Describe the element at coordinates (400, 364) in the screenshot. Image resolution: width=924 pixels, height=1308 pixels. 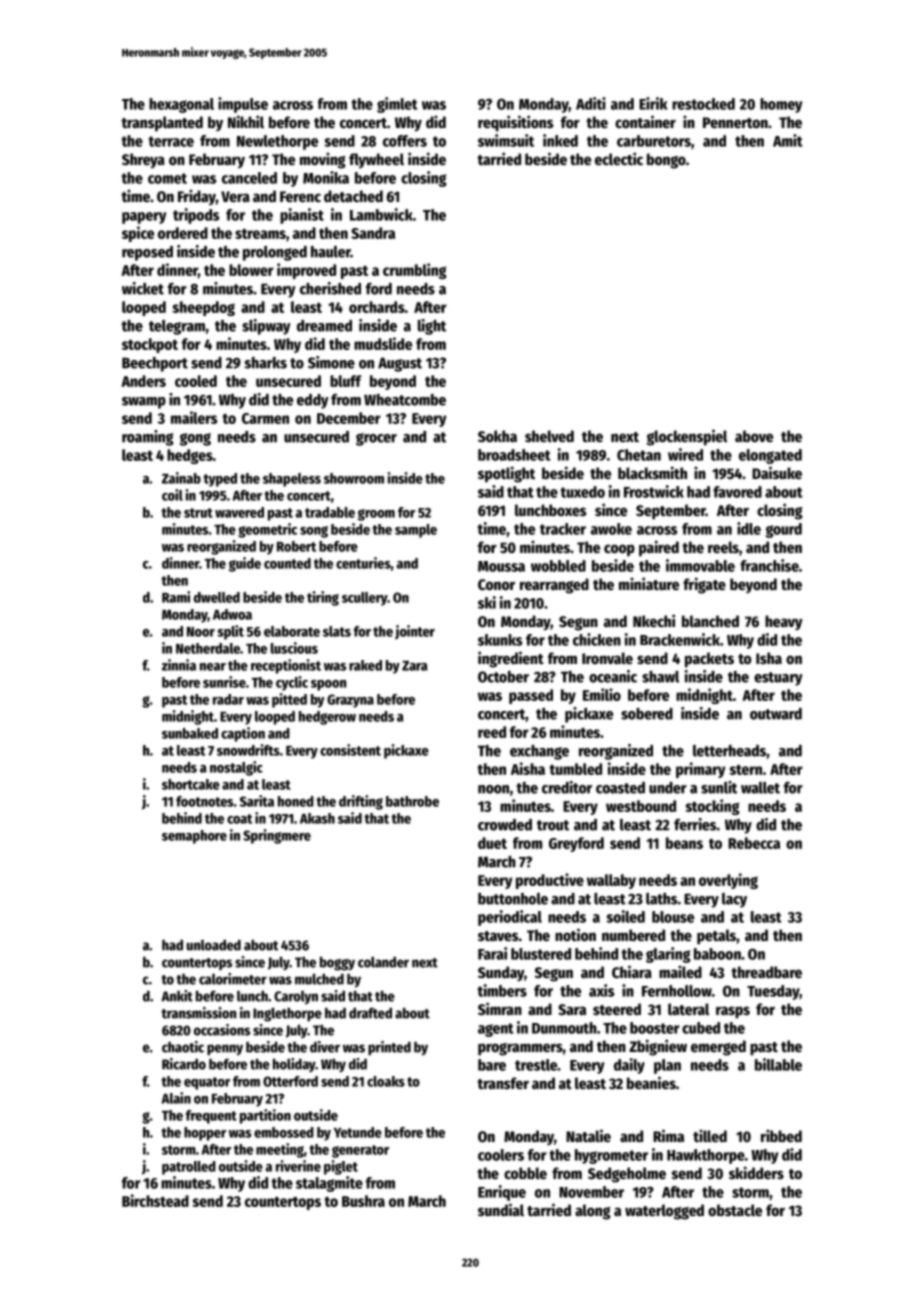
I see `August` at that location.
